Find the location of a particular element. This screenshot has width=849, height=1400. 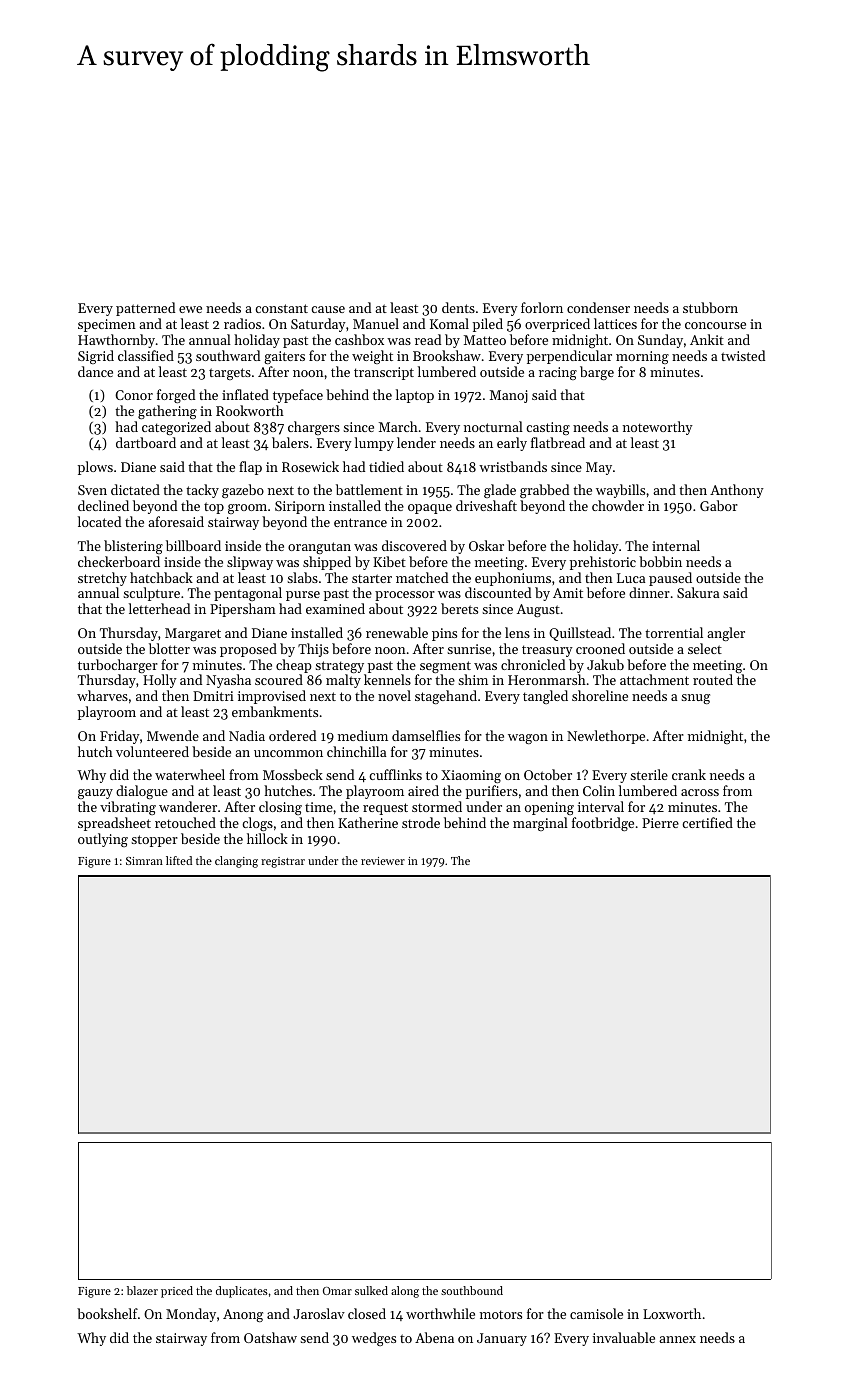

footbridge is located at coordinates (603, 824).
